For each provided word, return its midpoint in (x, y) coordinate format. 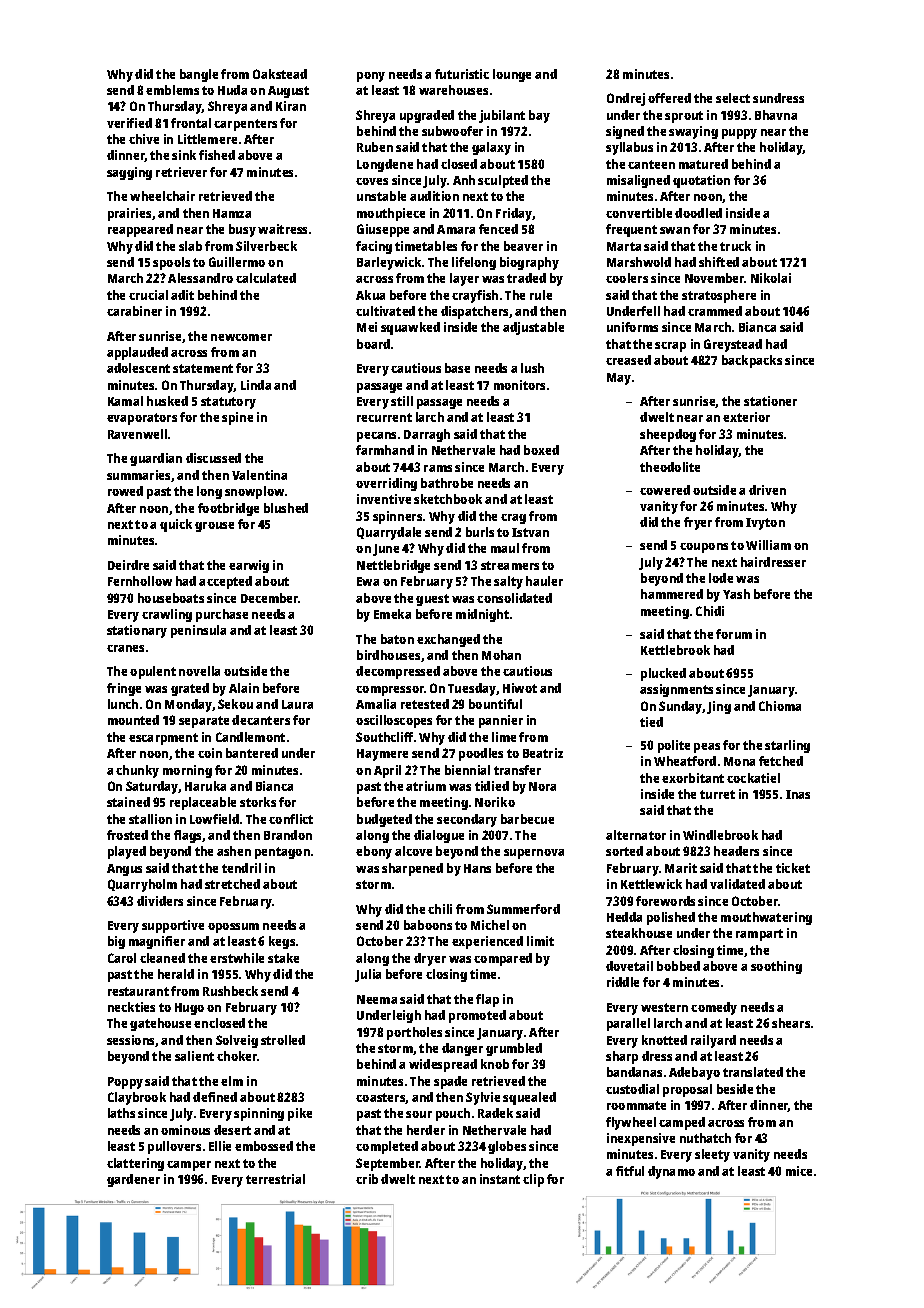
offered (669, 98)
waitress (282, 229)
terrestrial (275, 1179)
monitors (519, 385)
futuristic (462, 74)
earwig (249, 566)
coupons (704, 548)
